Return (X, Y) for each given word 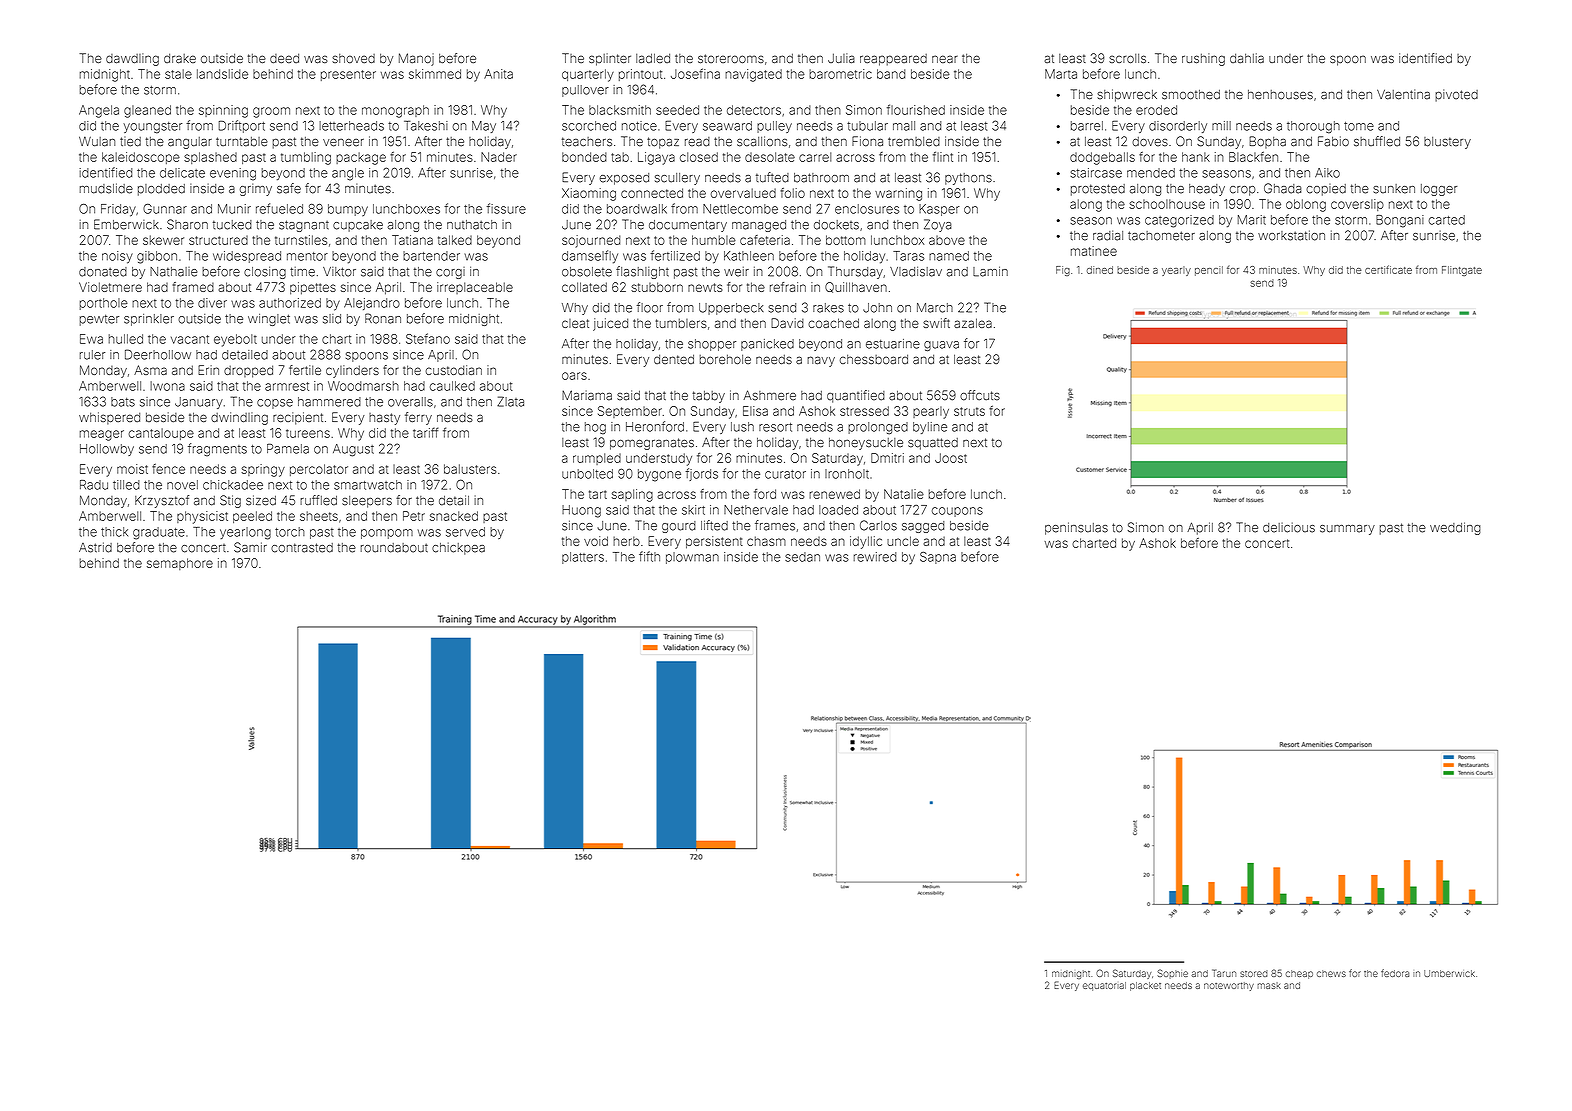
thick (114, 532)
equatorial (1104, 986)
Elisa (755, 411)
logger (1439, 190)
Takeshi (426, 126)
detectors (754, 110)
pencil (1209, 271)
